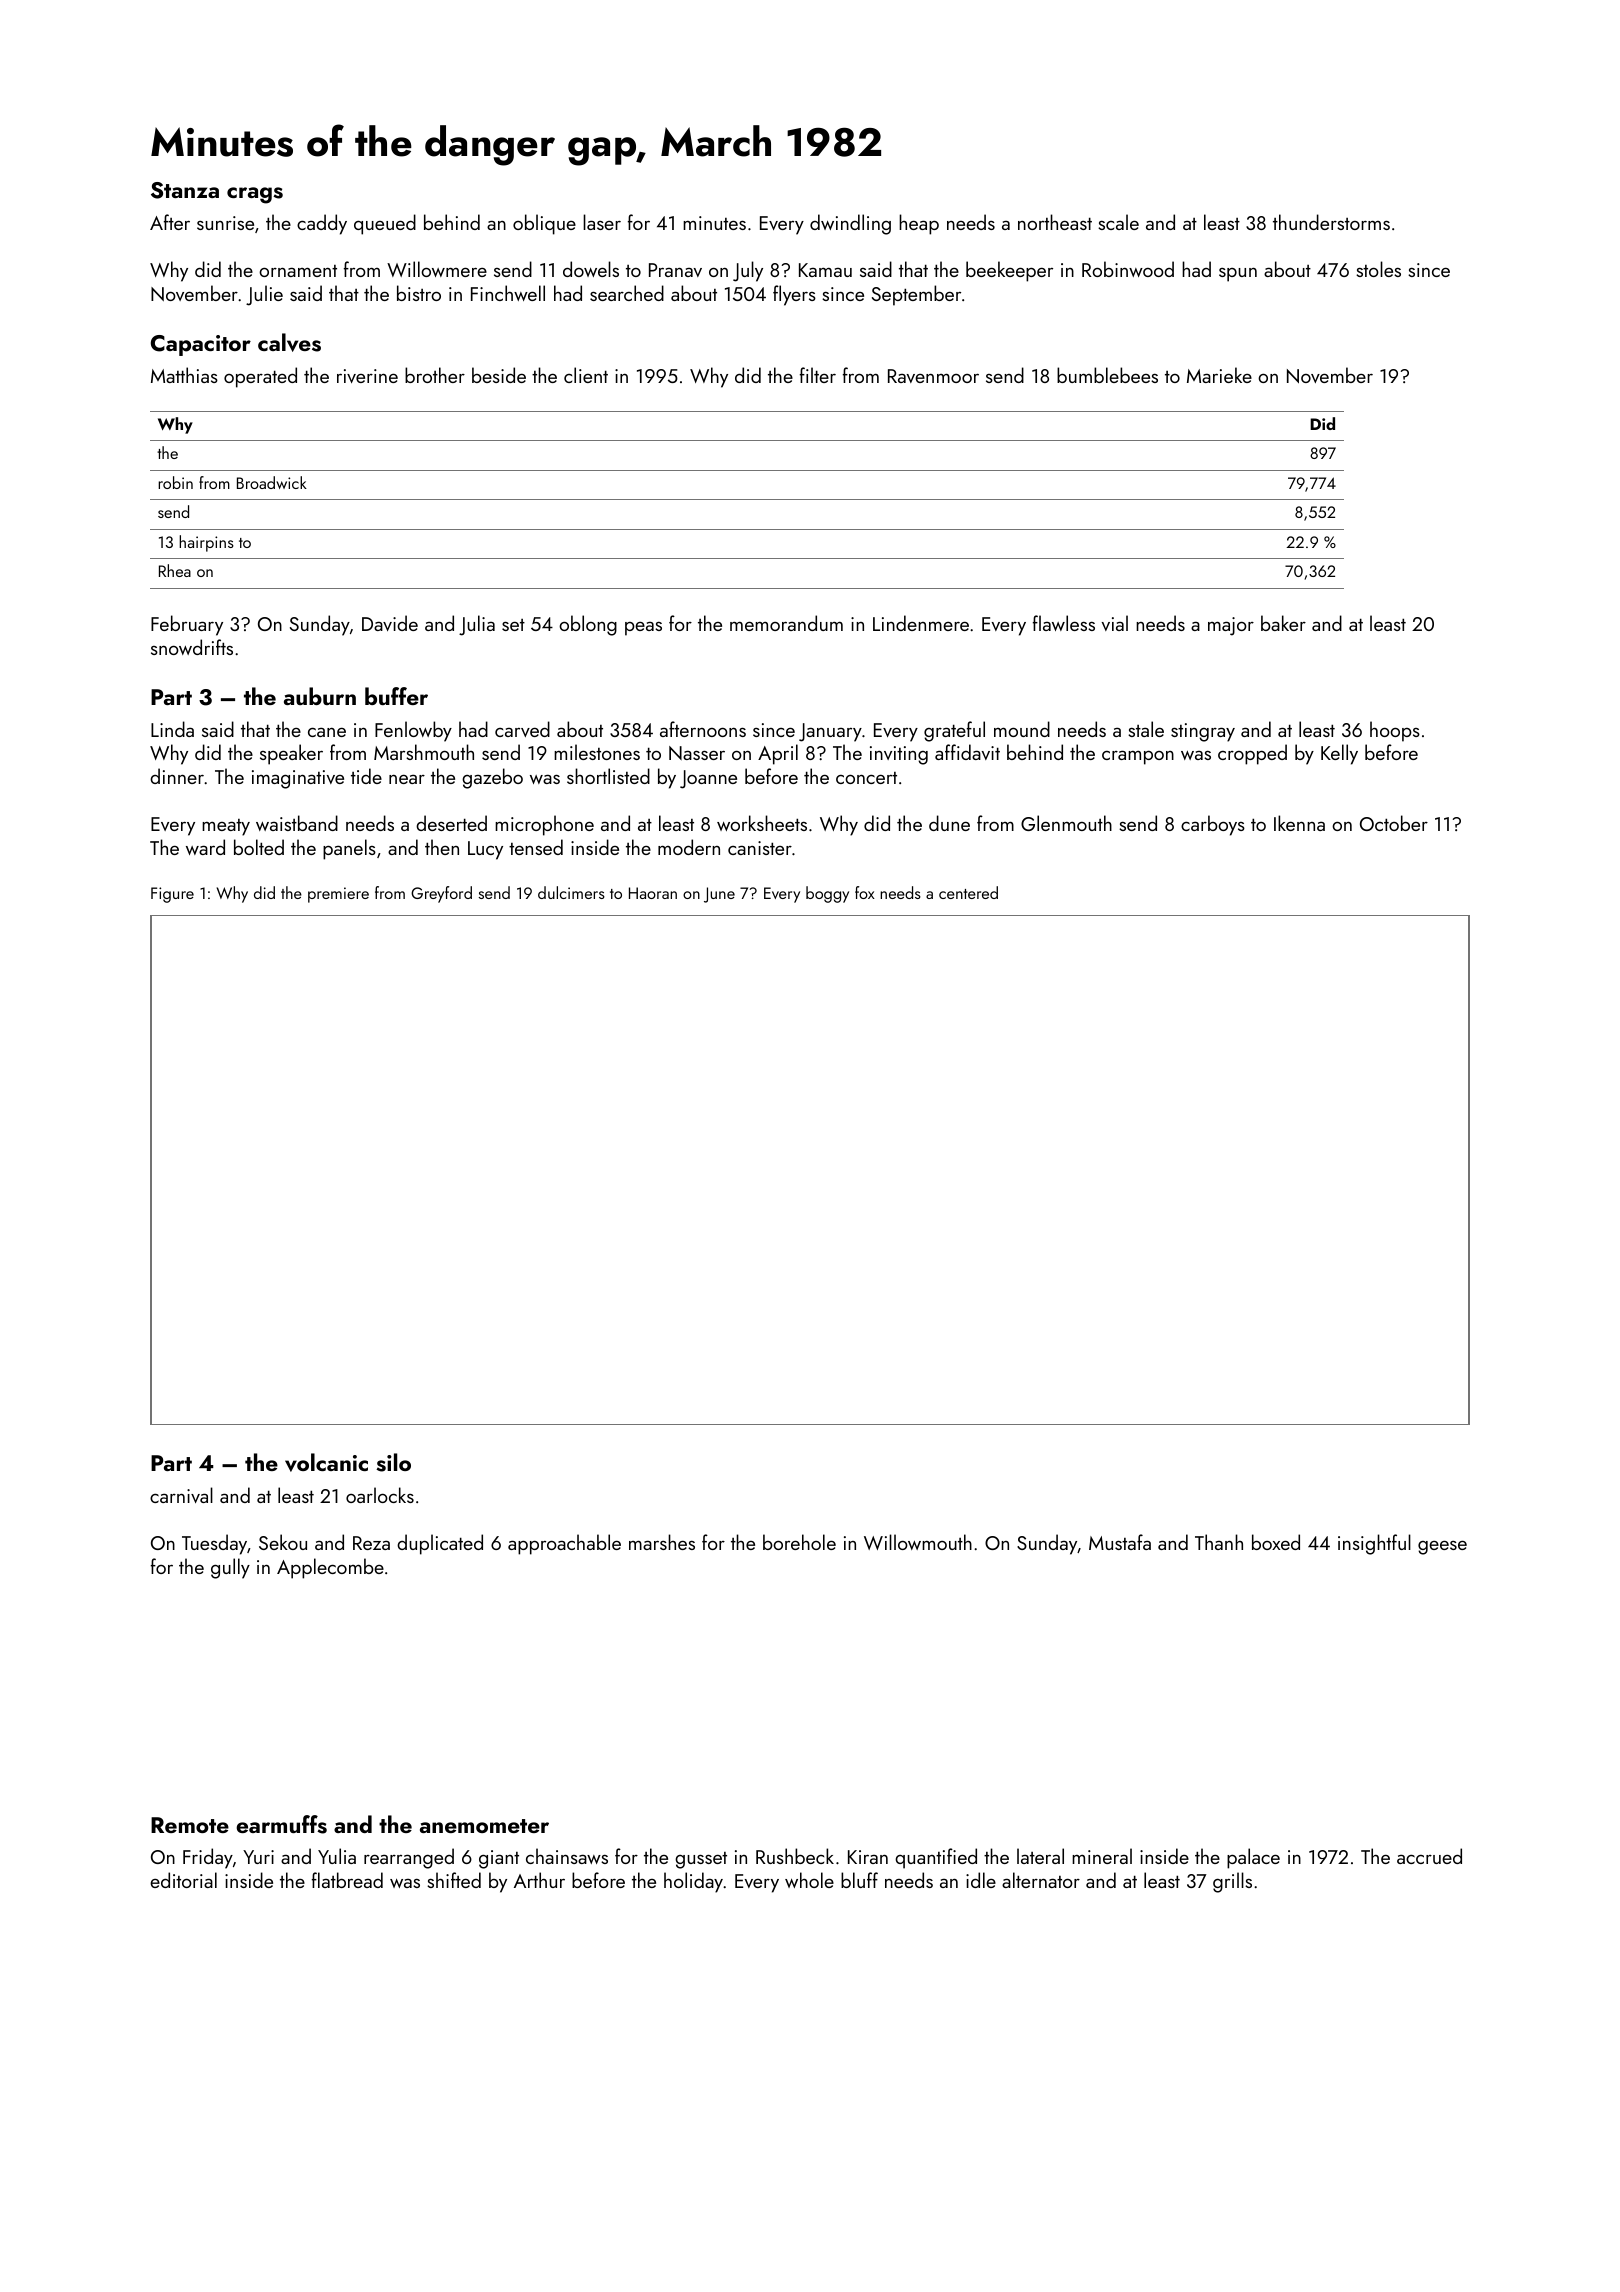  I want to click on marshes, so click(662, 1542).
